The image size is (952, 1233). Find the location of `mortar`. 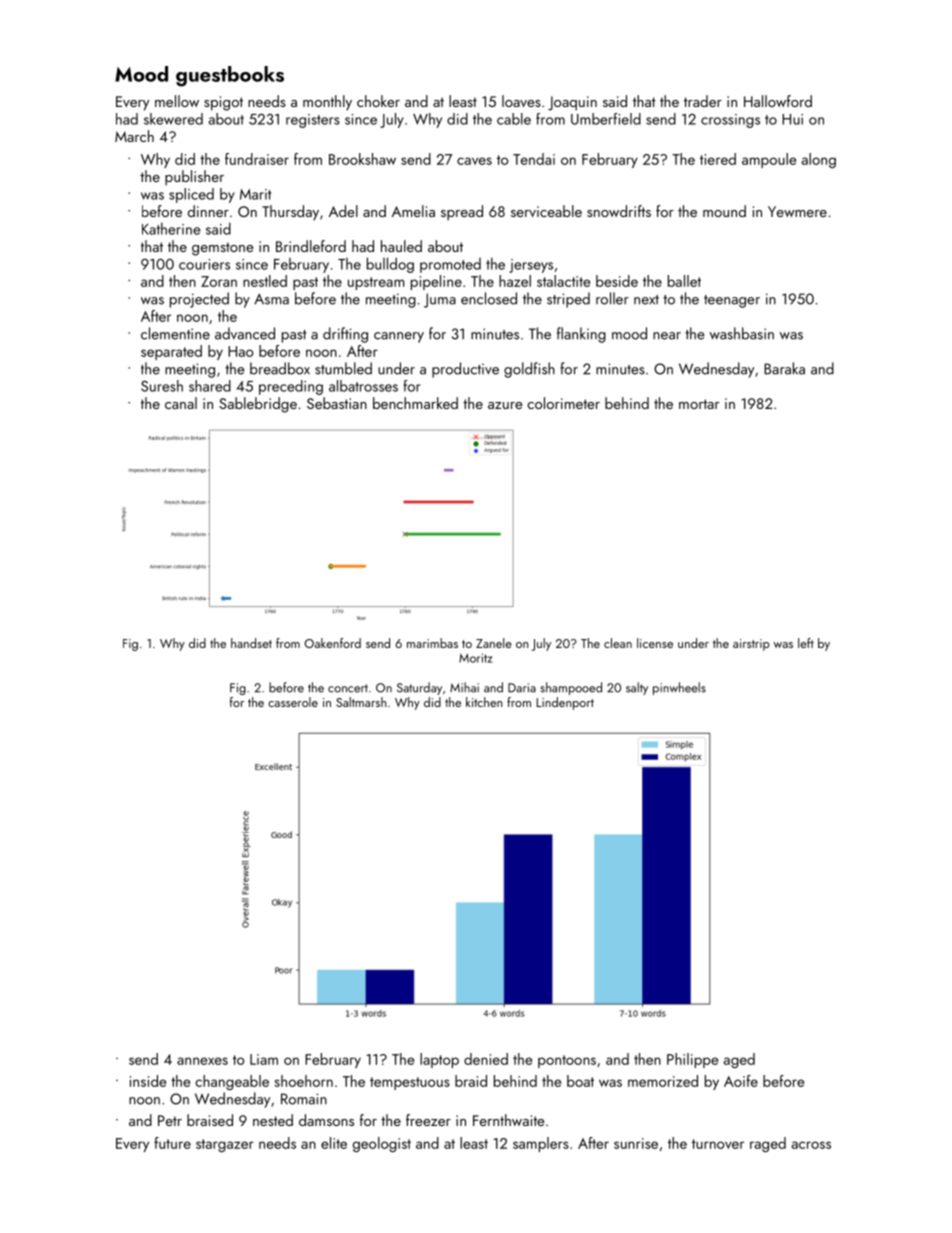

mortar is located at coordinates (699, 404).
